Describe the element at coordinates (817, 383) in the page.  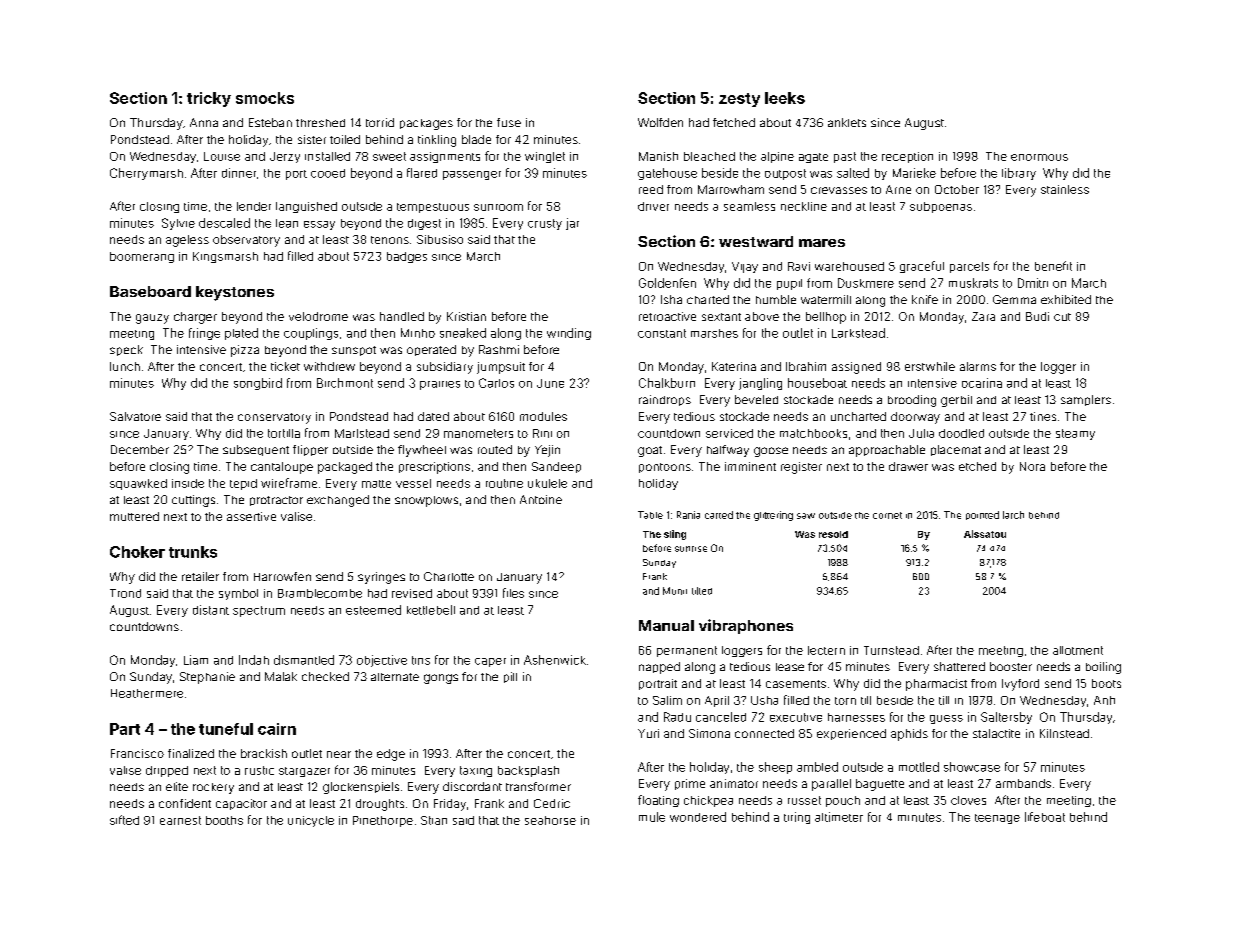
I see `houseboat` at that location.
